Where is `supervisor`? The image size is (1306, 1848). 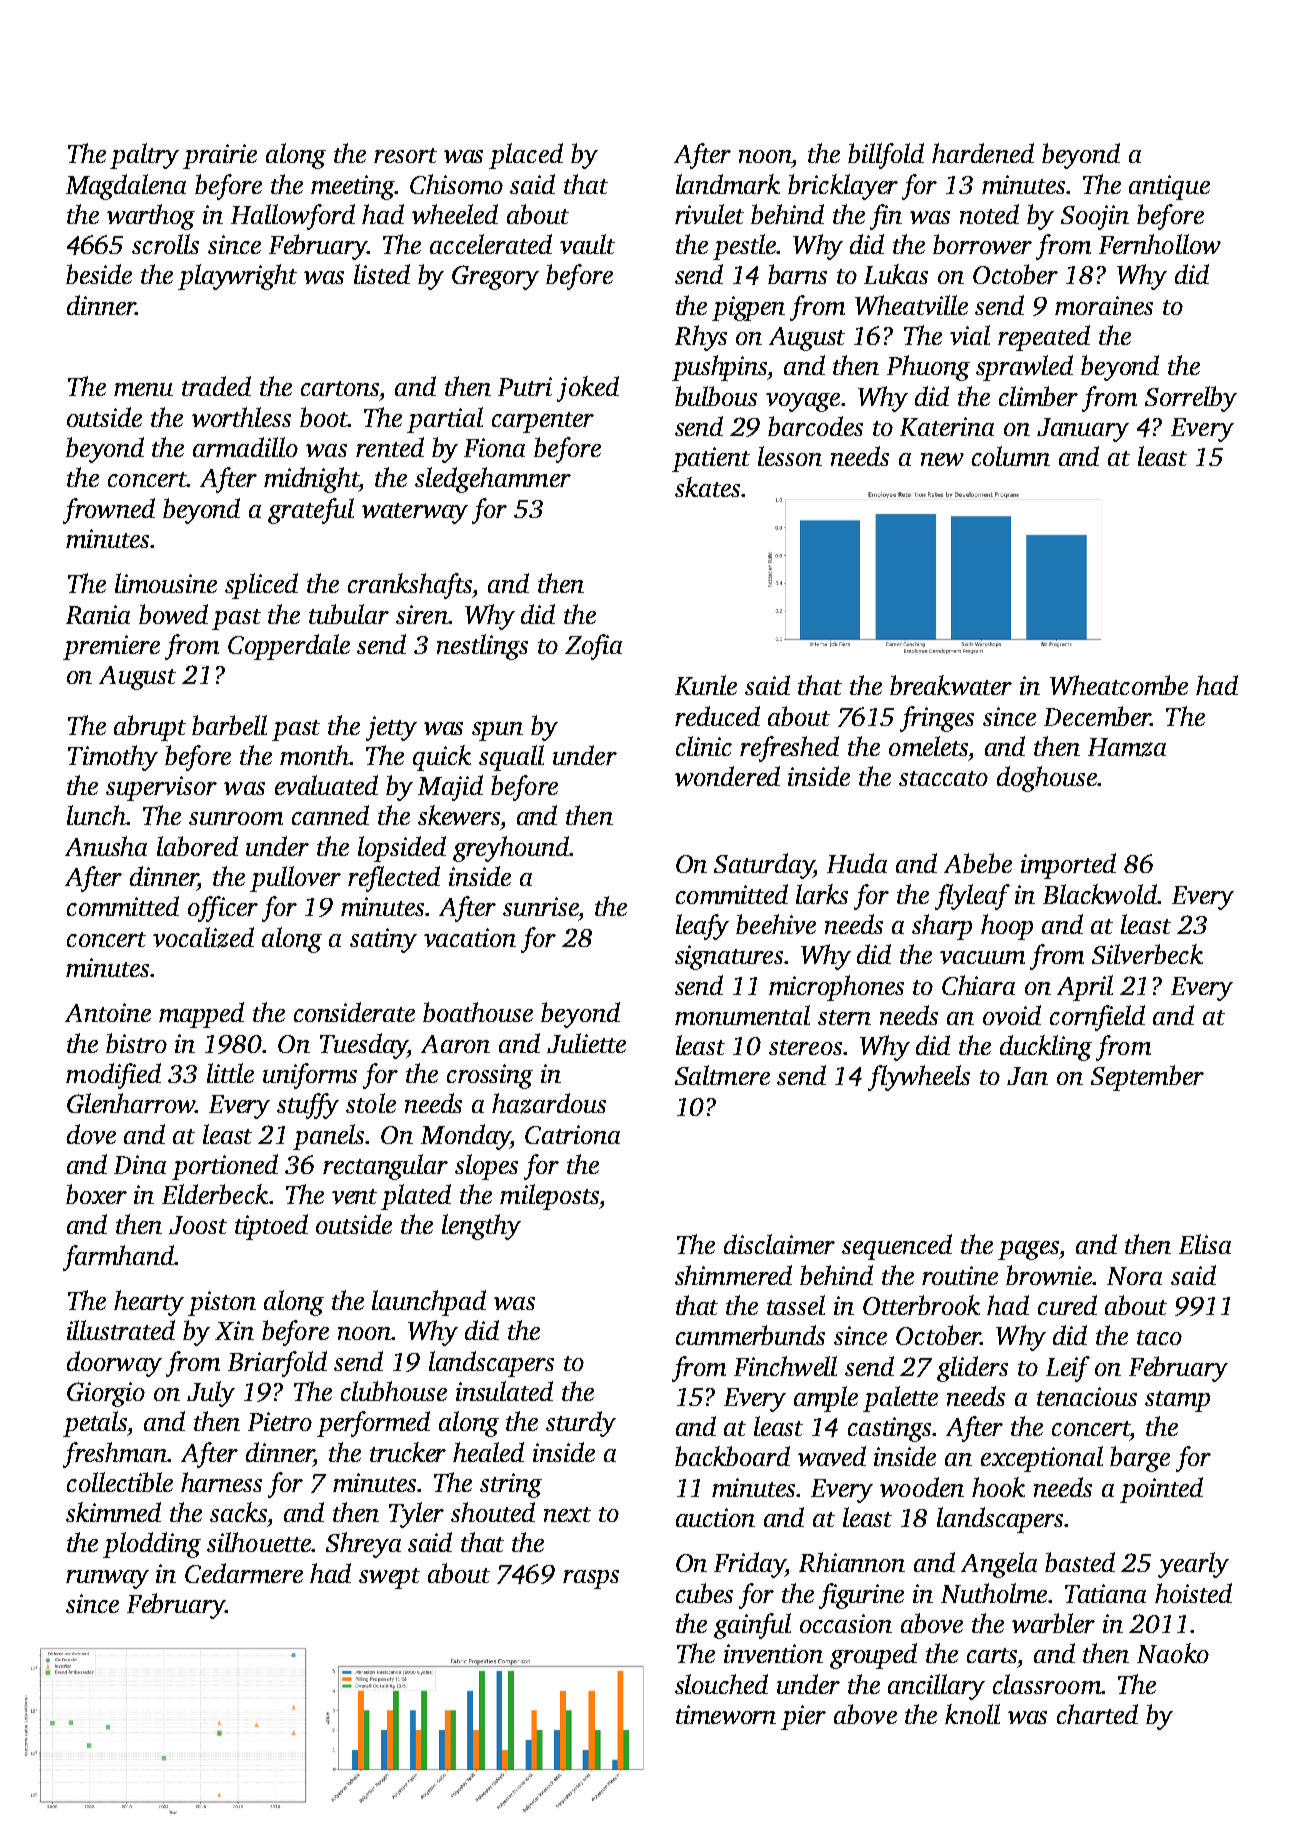
supervisor is located at coordinates (161, 788).
